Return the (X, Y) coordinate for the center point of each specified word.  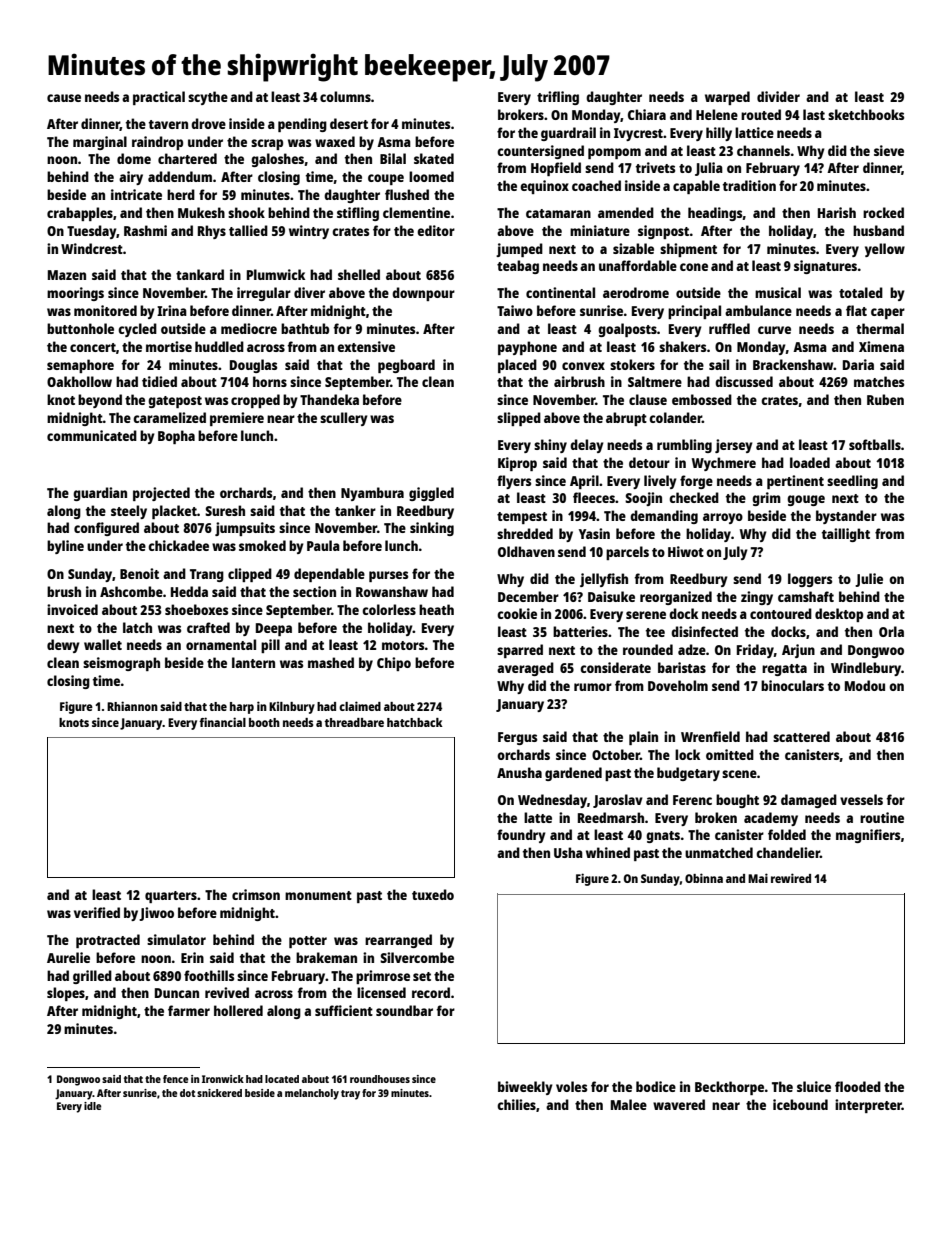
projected (161, 494)
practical (159, 98)
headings (715, 214)
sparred (520, 651)
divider (778, 96)
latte (538, 817)
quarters (171, 897)
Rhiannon (132, 706)
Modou (865, 685)
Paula (323, 545)
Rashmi (145, 230)
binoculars (792, 685)
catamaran (558, 213)
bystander (846, 517)
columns (345, 96)
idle (92, 1106)
